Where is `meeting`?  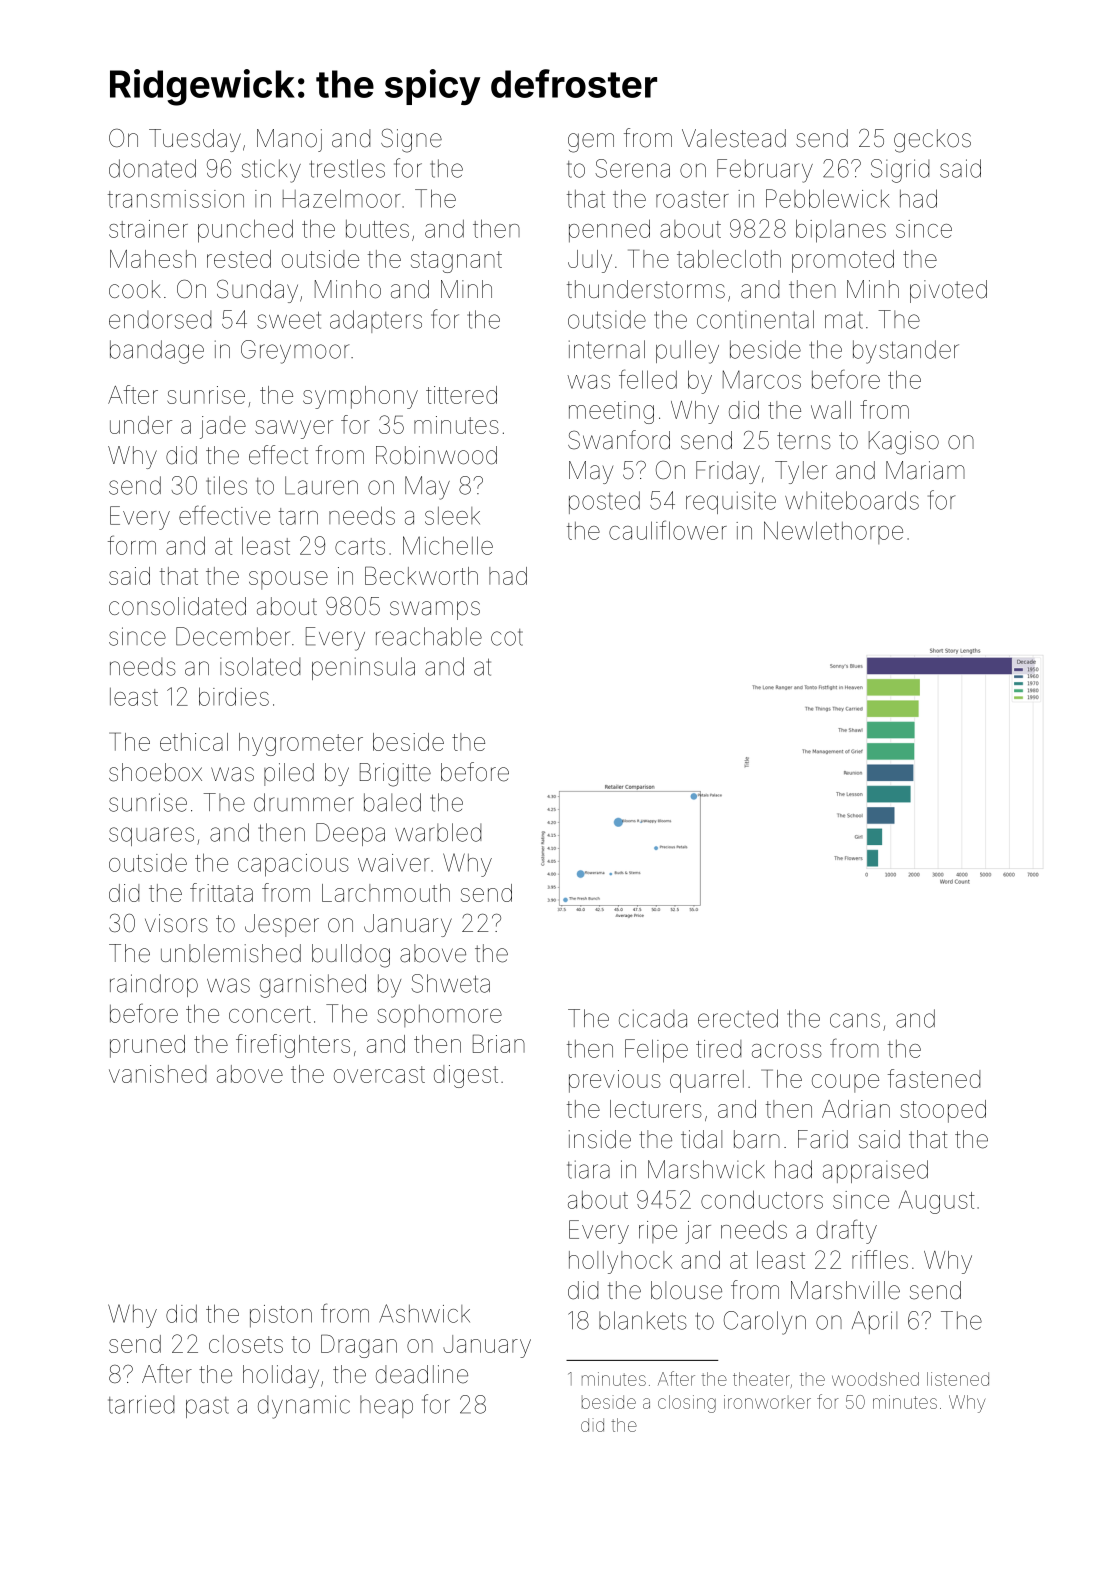 meeting is located at coordinates (611, 412).
